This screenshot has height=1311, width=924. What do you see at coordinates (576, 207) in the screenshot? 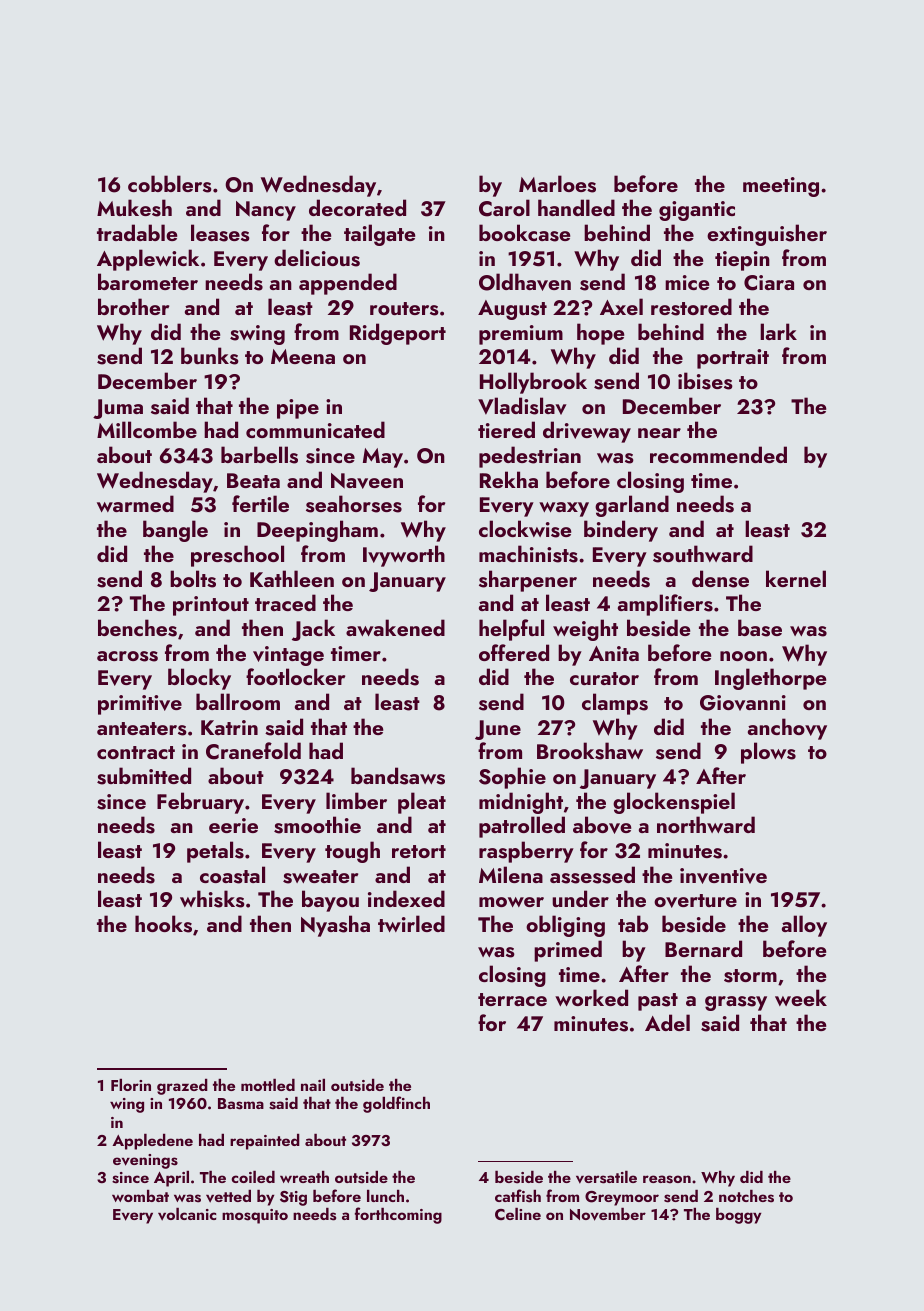
I see `handled` at bounding box center [576, 207].
